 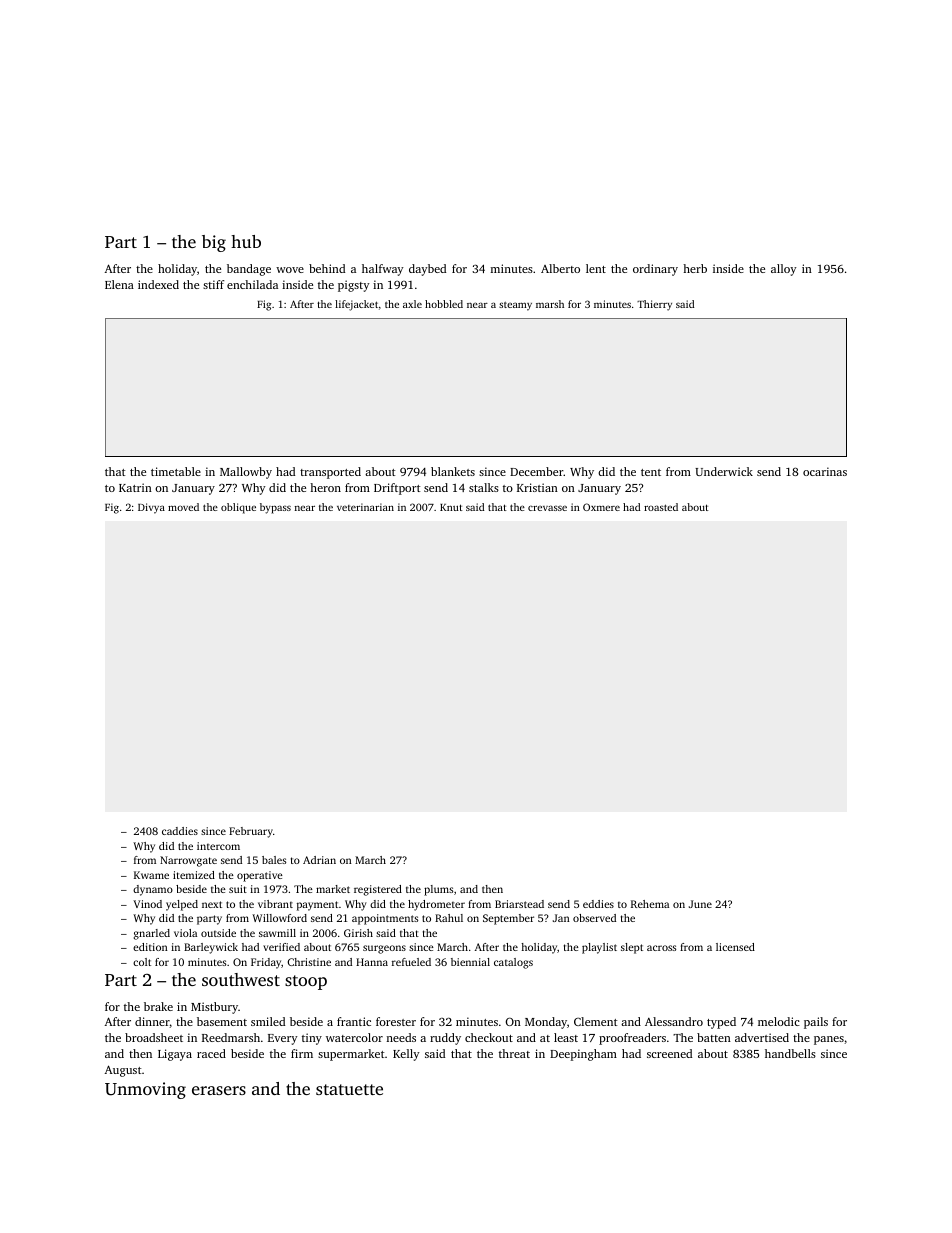 I want to click on big, so click(x=214, y=243).
